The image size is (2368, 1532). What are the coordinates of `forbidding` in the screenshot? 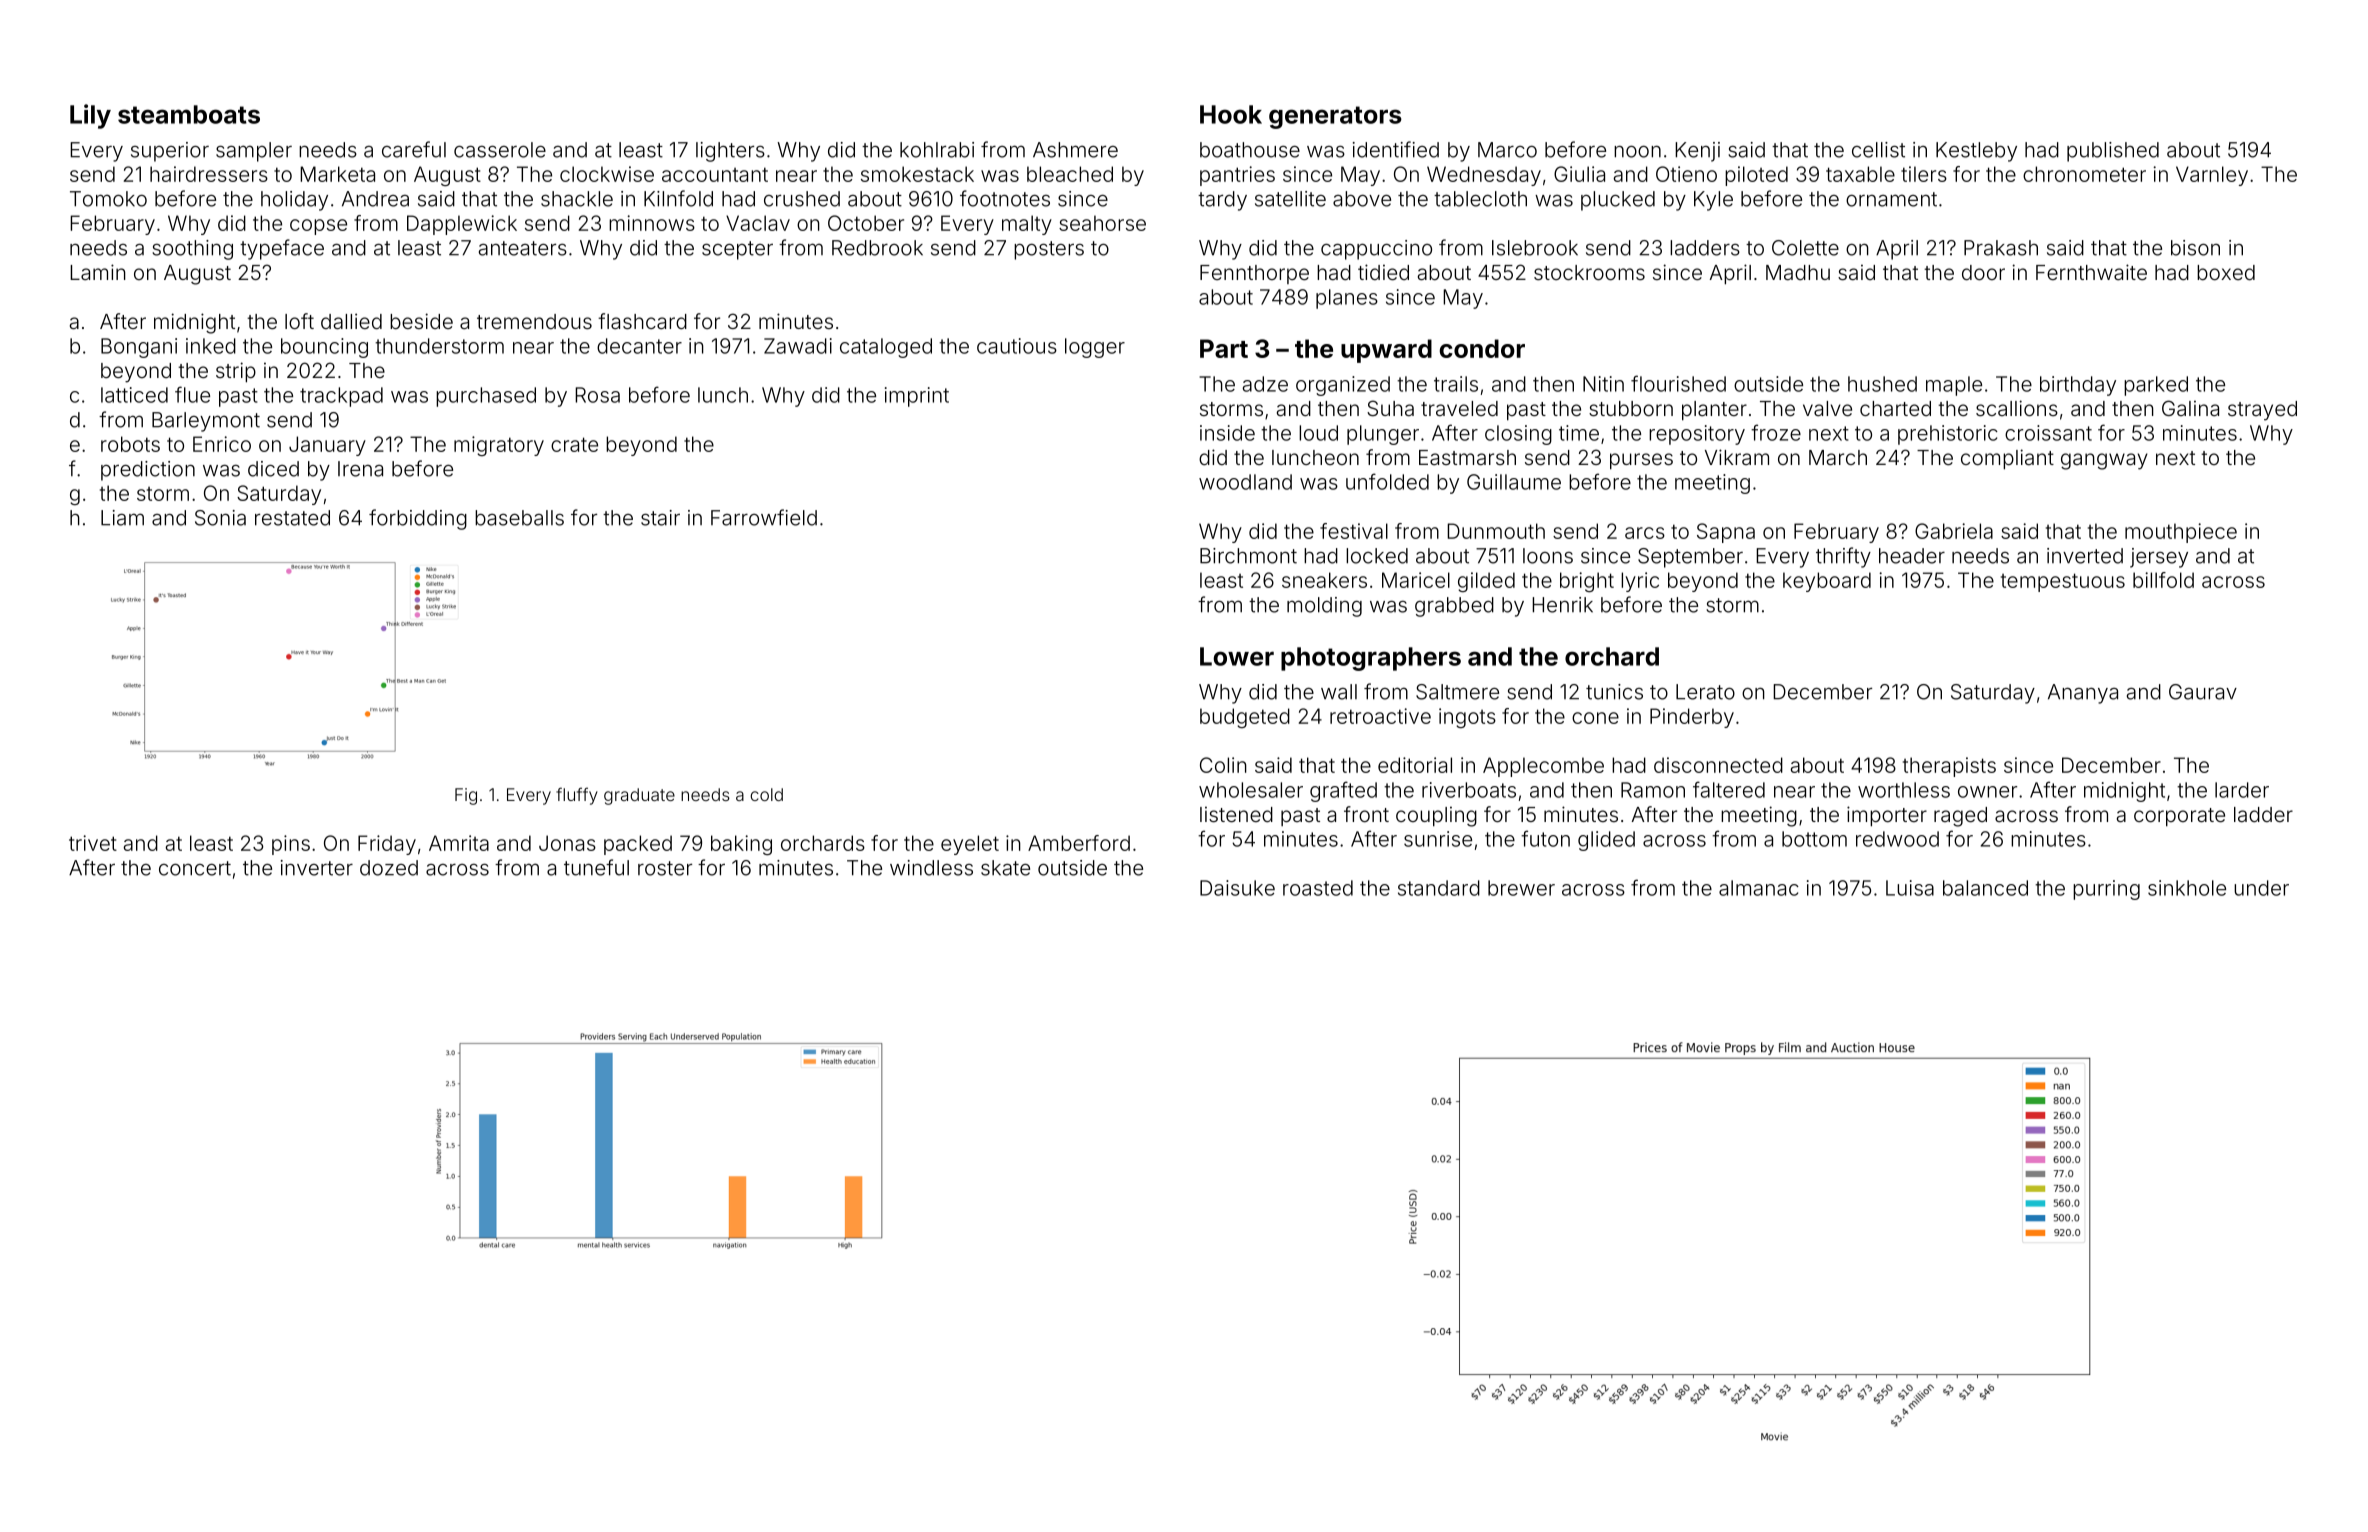 It's located at (418, 519).
